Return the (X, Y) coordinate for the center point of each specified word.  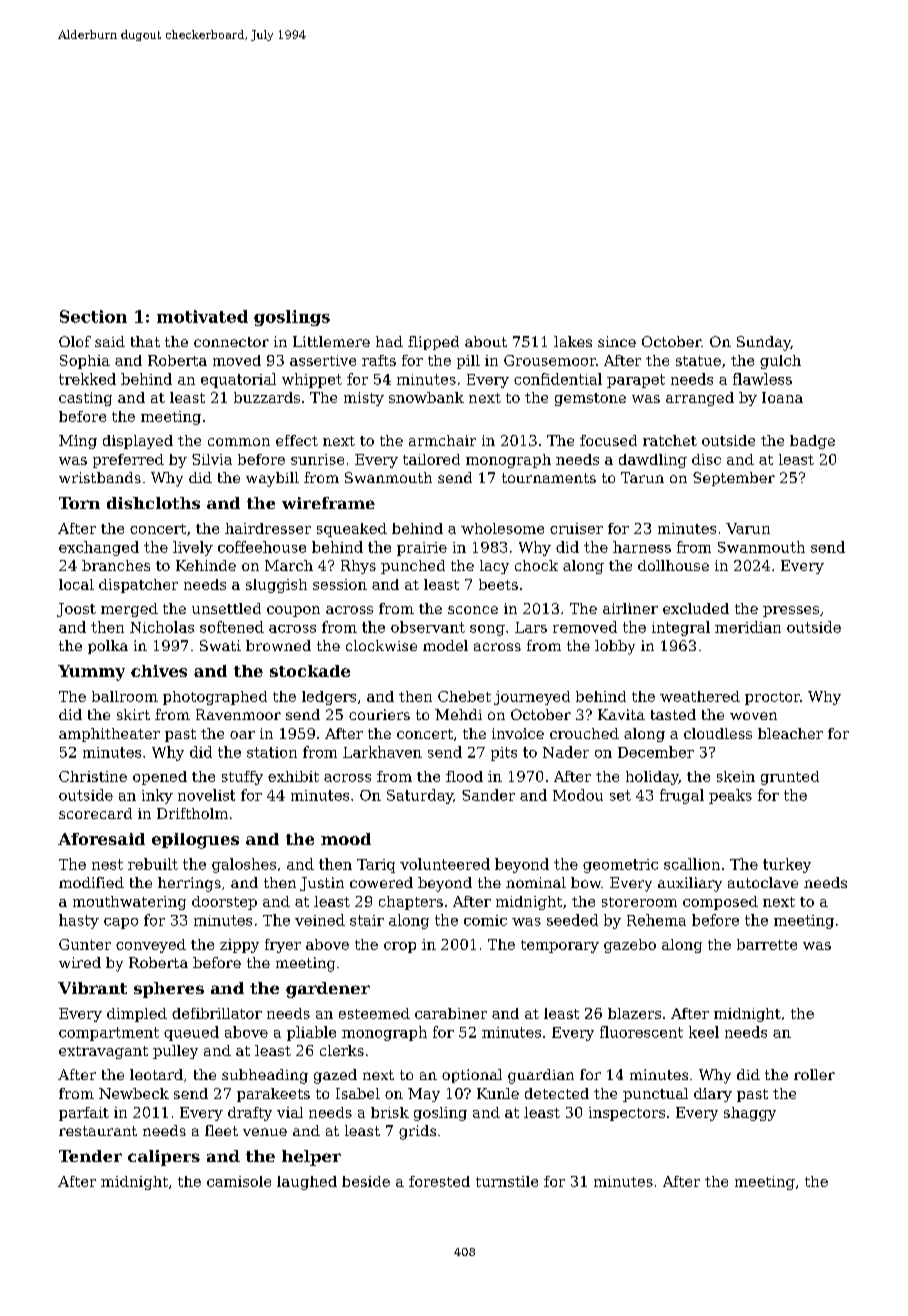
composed (720, 903)
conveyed (151, 946)
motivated (202, 316)
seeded (572, 920)
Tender (90, 1156)
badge (812, 442)
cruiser (576, 528)
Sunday (764, 343)
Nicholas (162, 627)
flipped (433, 343)
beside (366, 1181)
